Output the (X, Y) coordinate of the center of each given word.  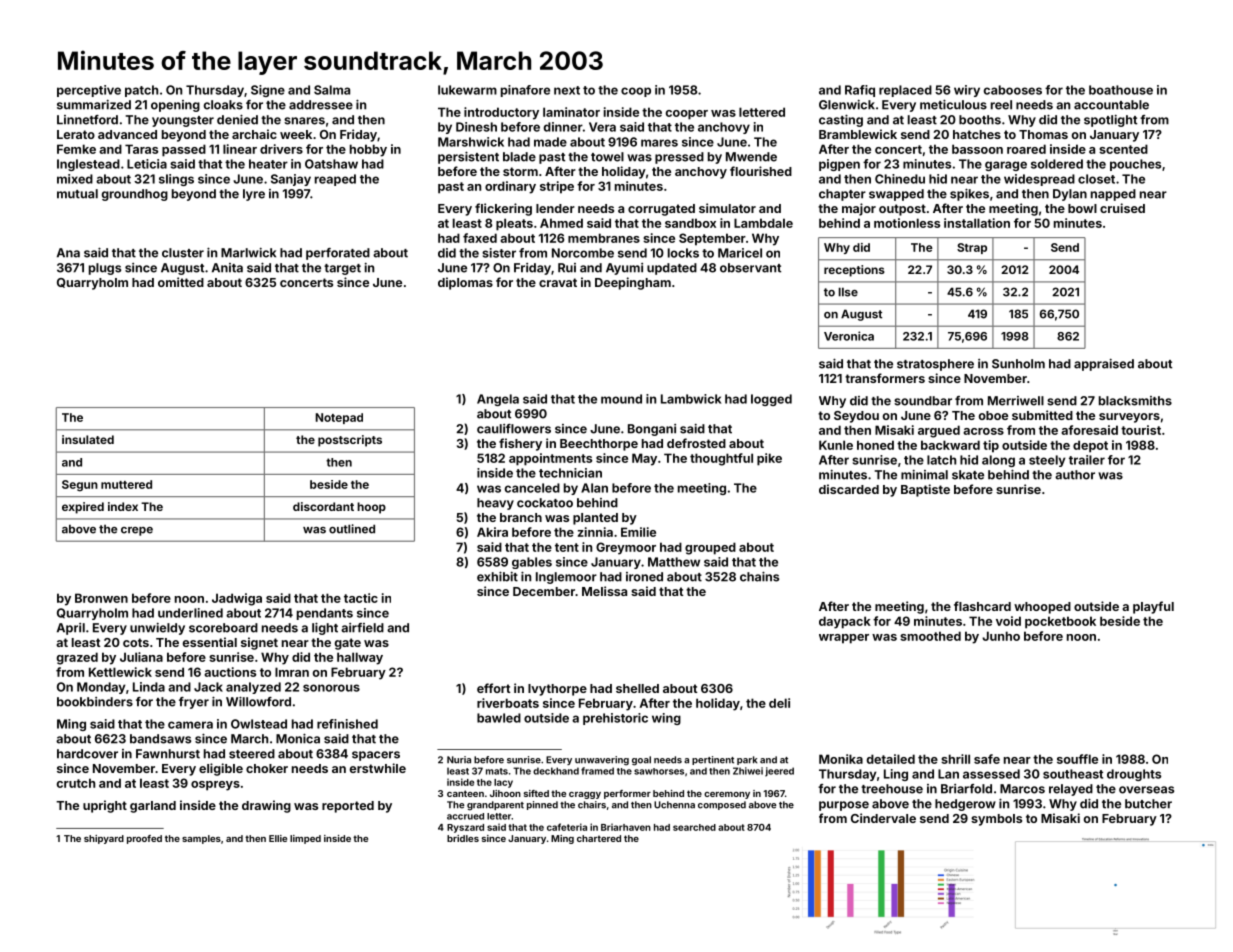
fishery (520, 444)
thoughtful (721, 459)
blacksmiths (1135, 401)
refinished (347, 724)
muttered (126, 484)
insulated (88, 439)
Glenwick (847, 105)
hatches (977, 134)
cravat (558, 282)
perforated (338, 254)
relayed (1071, 790)
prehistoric (615, 719)
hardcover (87, 754)
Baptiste (925, 490)
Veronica (849, 336)
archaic (254, 134)
